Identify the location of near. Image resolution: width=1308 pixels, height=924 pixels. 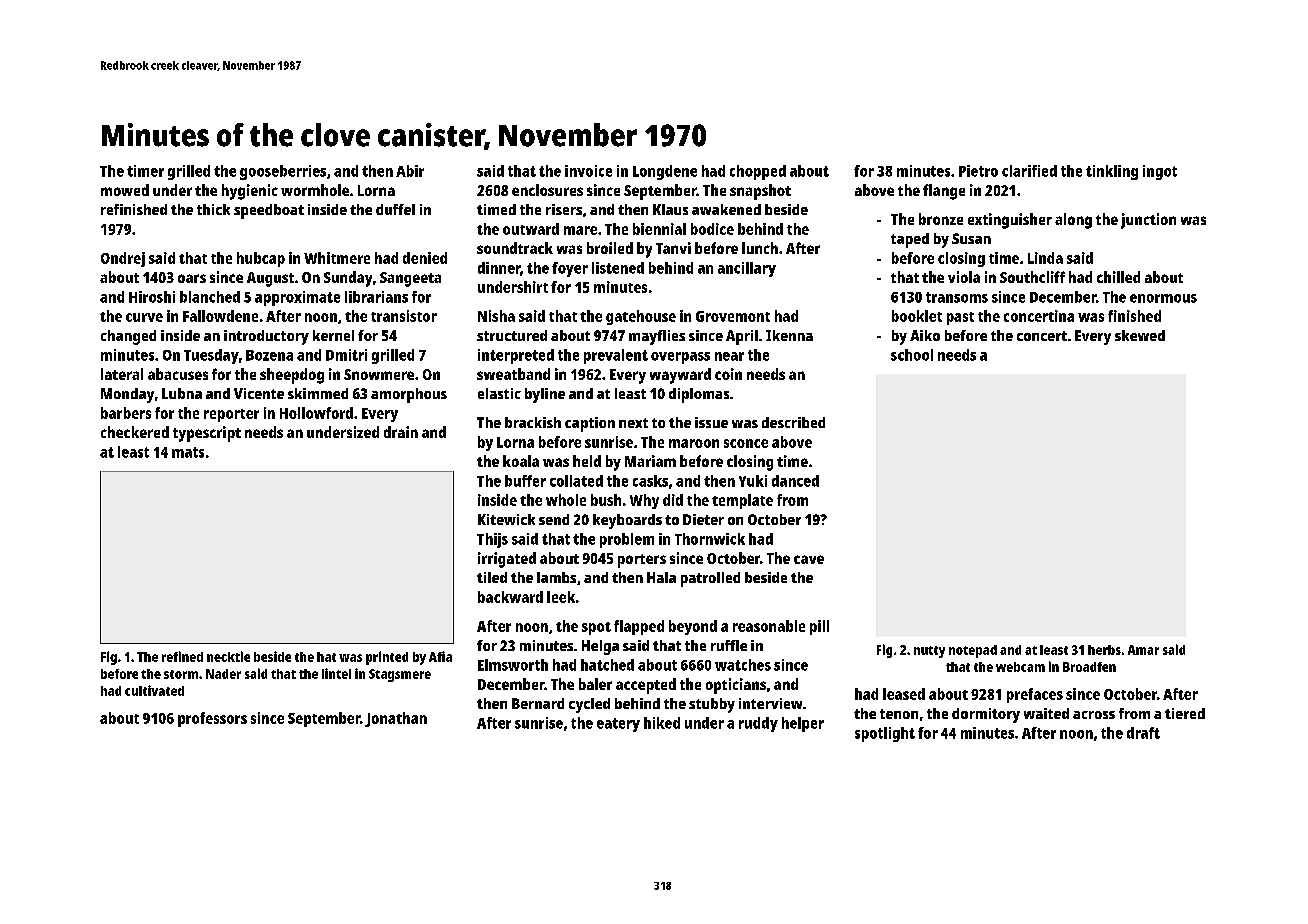
(729, 356).
